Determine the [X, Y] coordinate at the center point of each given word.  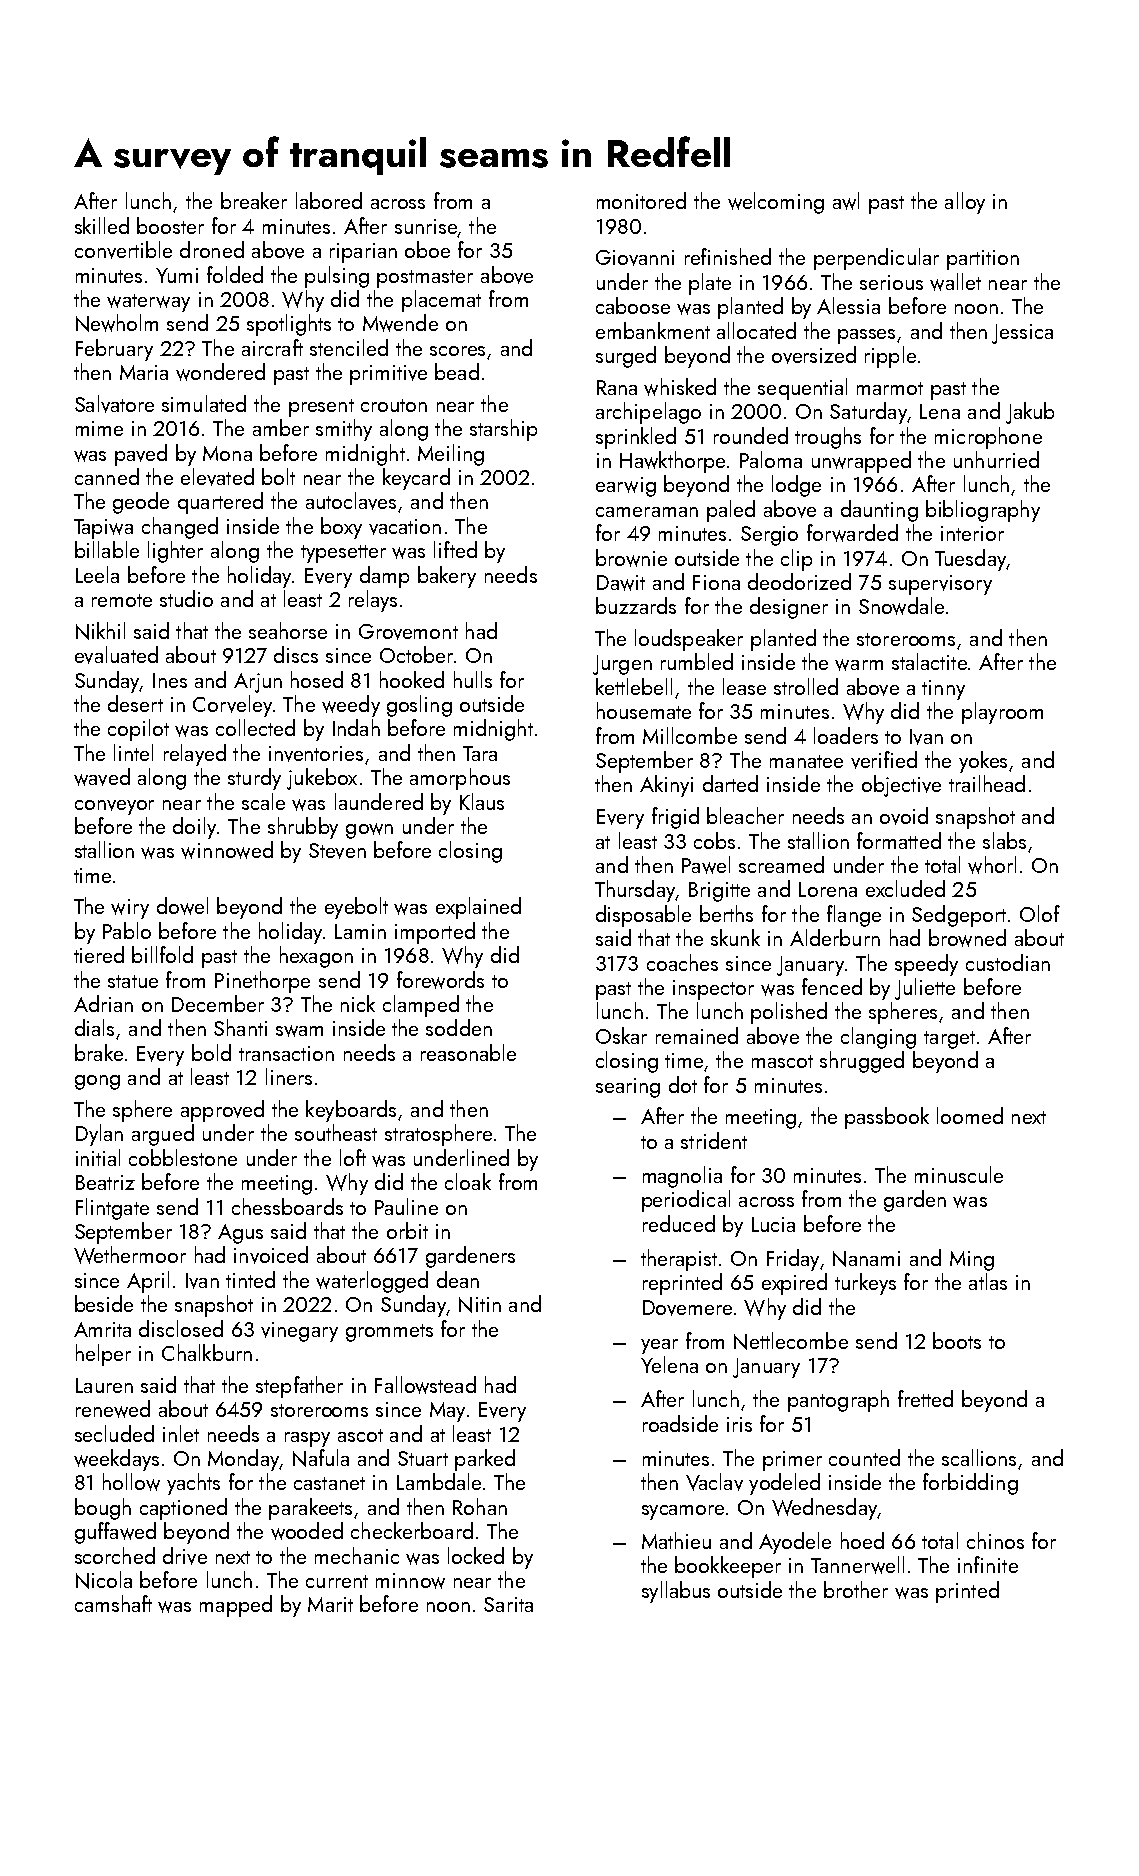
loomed [970, 1115]
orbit [407, 1230]
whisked [680, 387]
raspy [307, 1439]
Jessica [1022, 334]
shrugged [862, 1062]
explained [478, 908]
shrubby [303, 828]
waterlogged [372, 1282]
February [114, 350]
